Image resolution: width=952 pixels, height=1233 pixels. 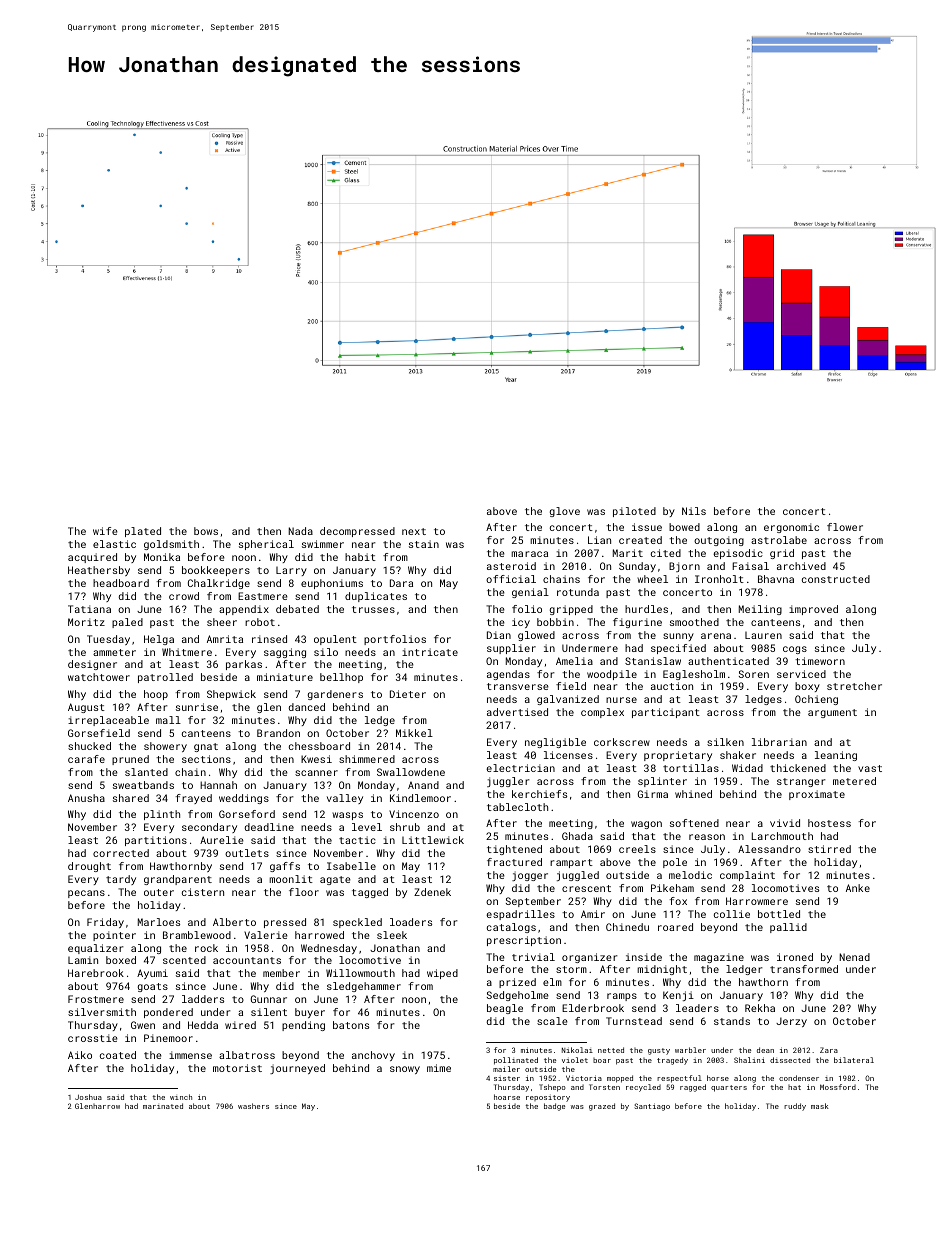 I want to click on crowd, so click(x=184, y=596).
